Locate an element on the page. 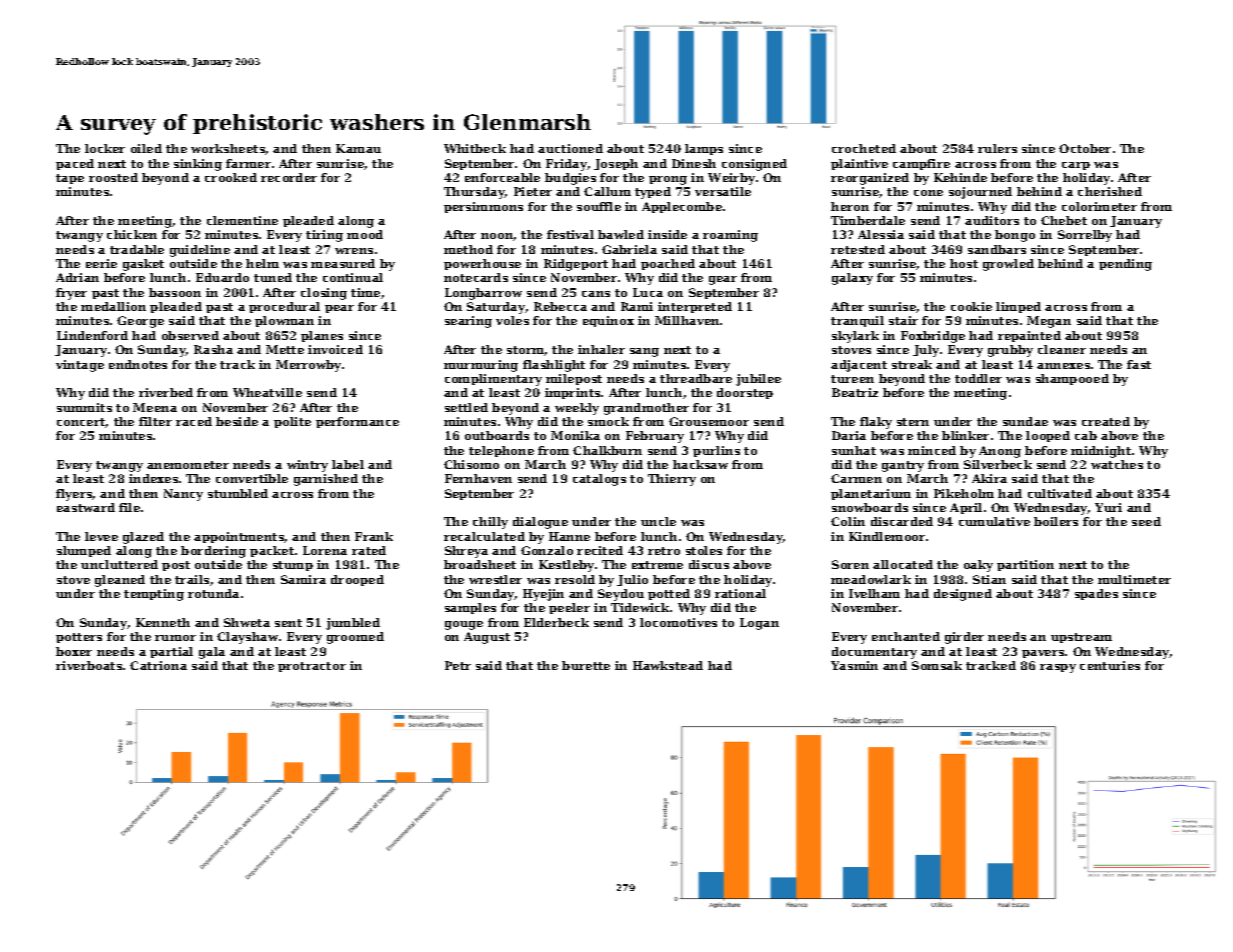  worksheets is located at coordinates (228, 149).
